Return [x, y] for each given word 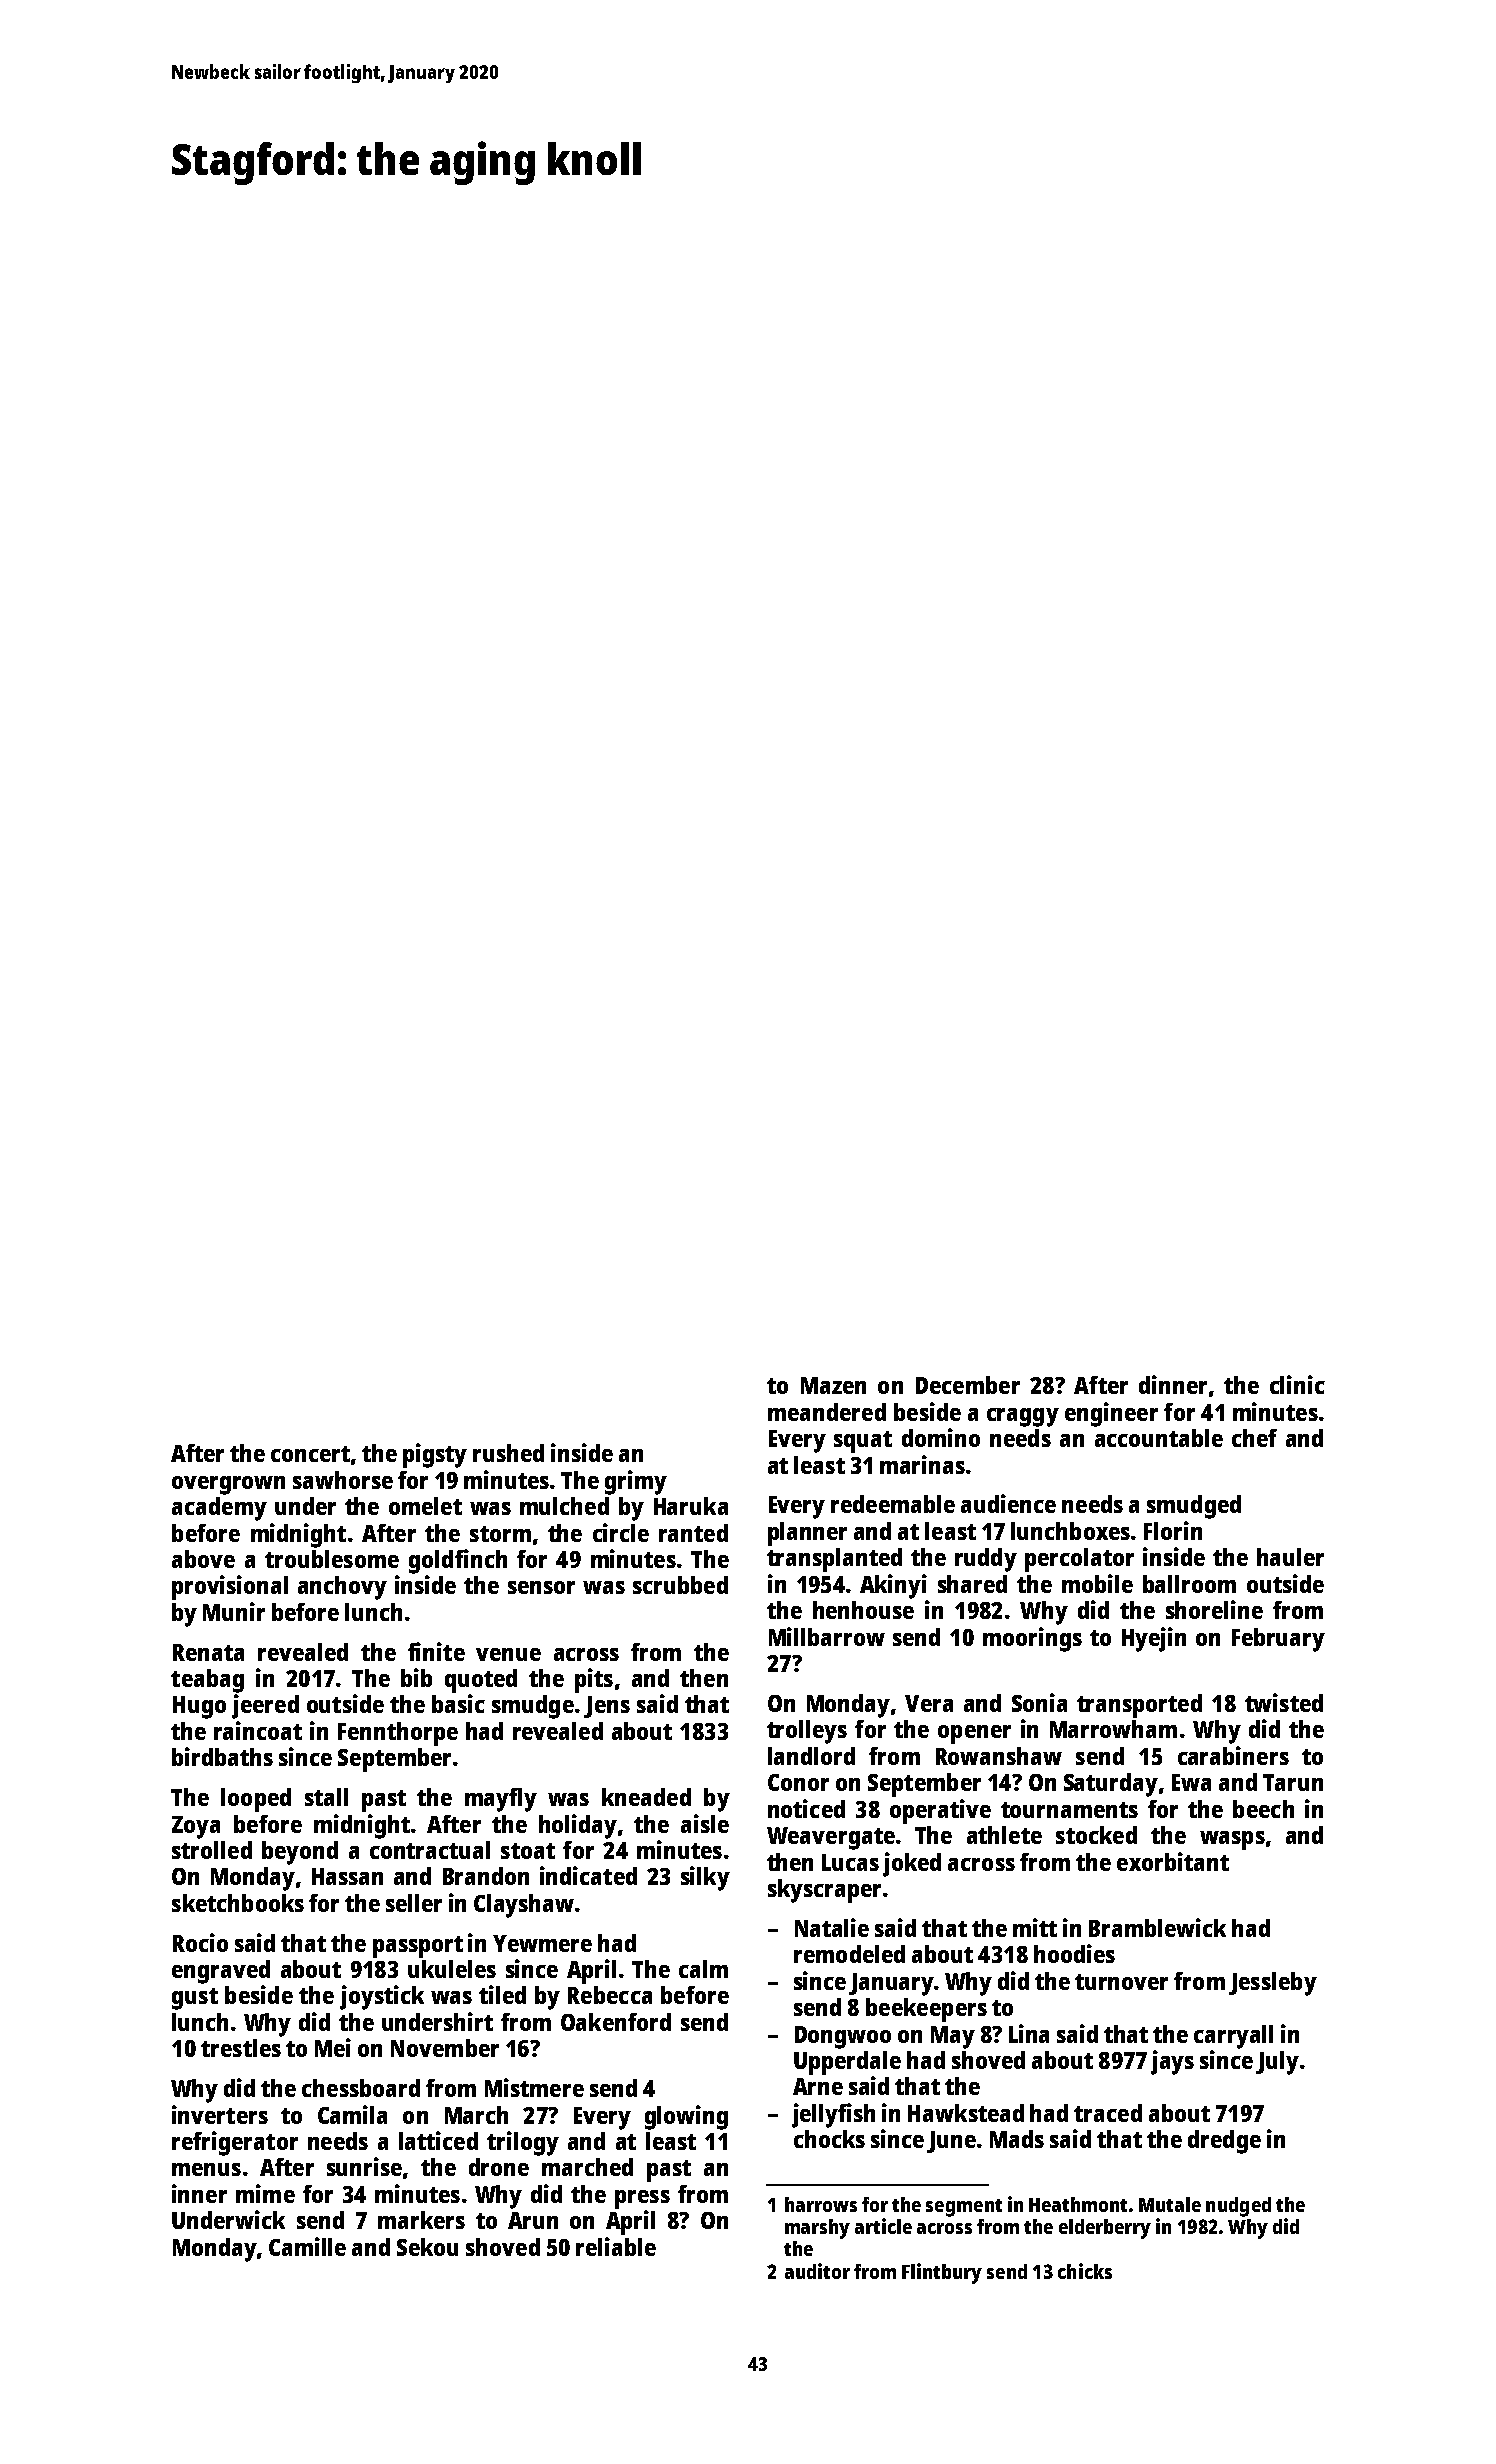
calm [703, 1969]
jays [1172, 2062]
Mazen [833, 1385]
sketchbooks [238, 1903]
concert [310, 1454]
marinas [922, 1464]
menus [206, 2169]
